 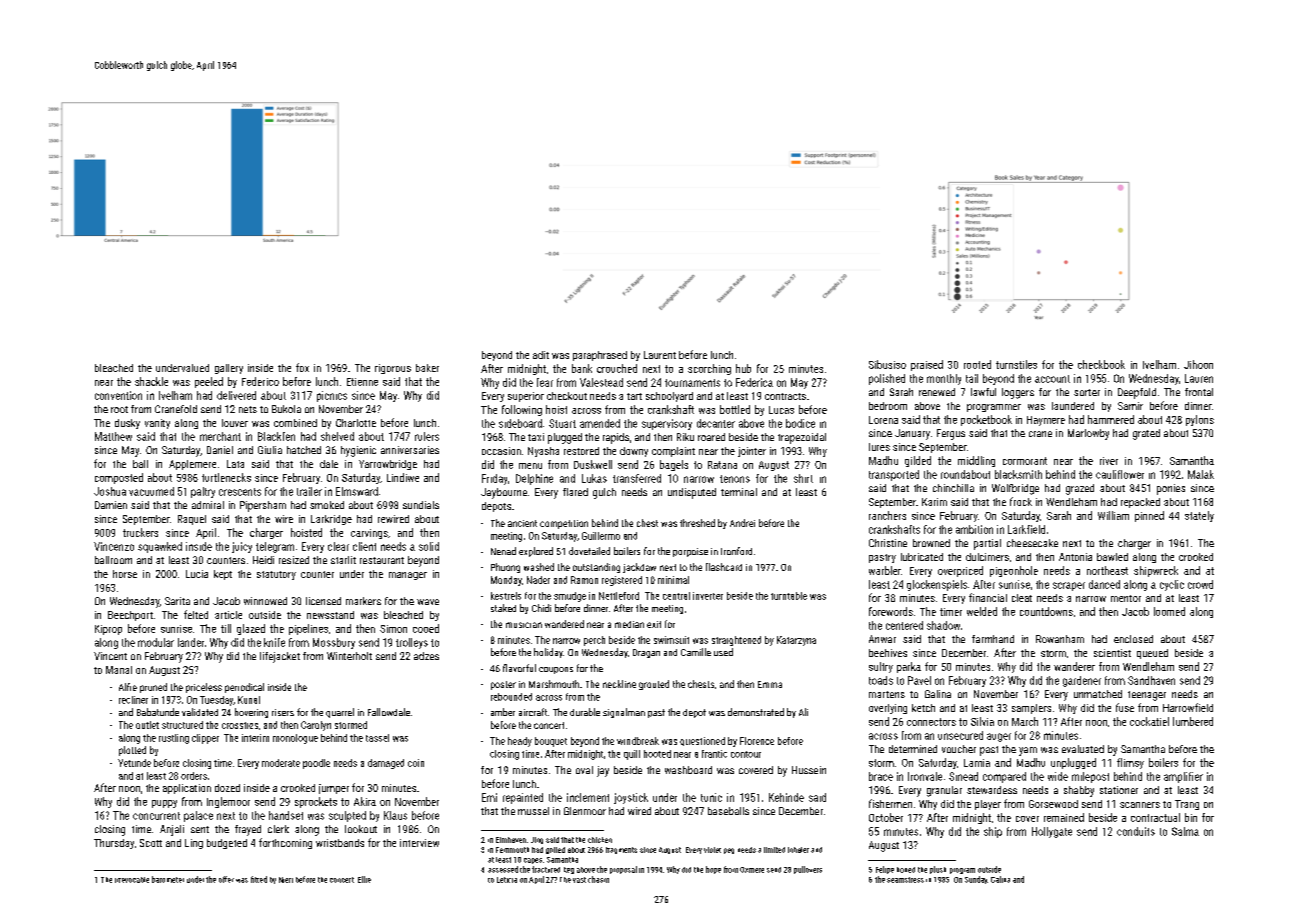 What do you see at coordinates (887, 364) in the image?
I see `Sibusiso` at bounding box center [887, 364].
